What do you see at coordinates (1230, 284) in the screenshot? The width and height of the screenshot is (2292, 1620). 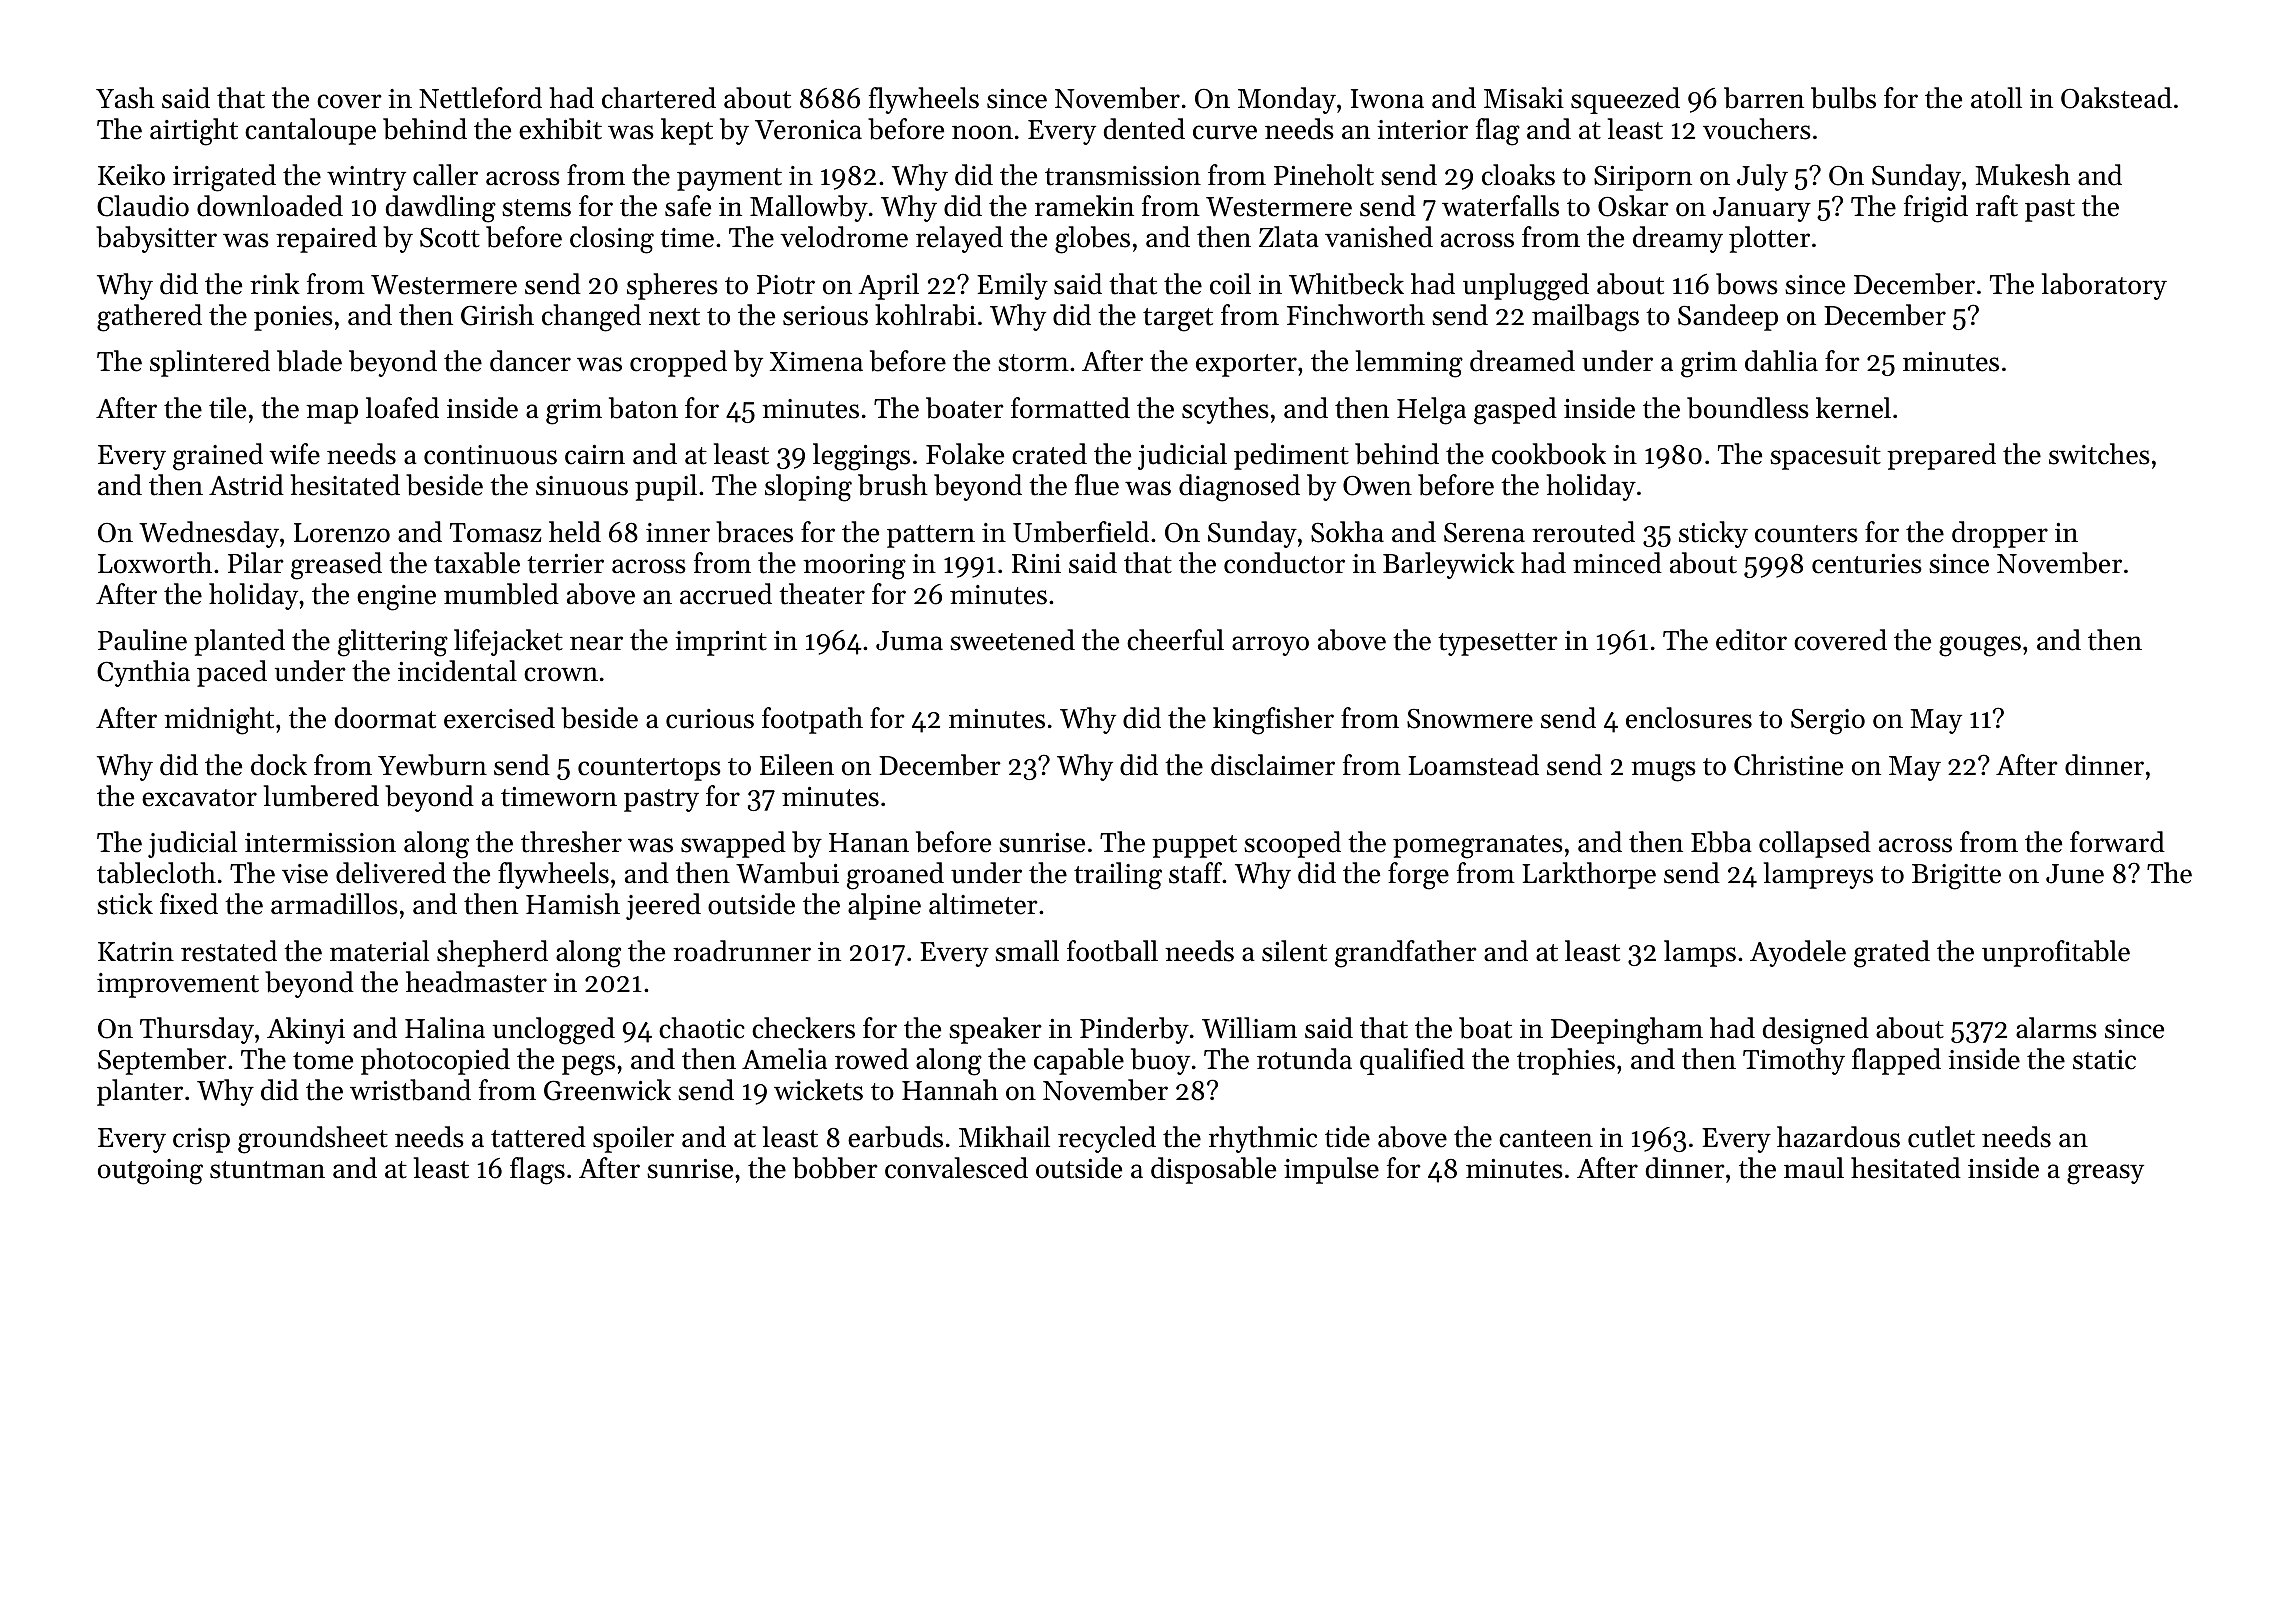 I see `coil` at bounding box center [1230, 284].
